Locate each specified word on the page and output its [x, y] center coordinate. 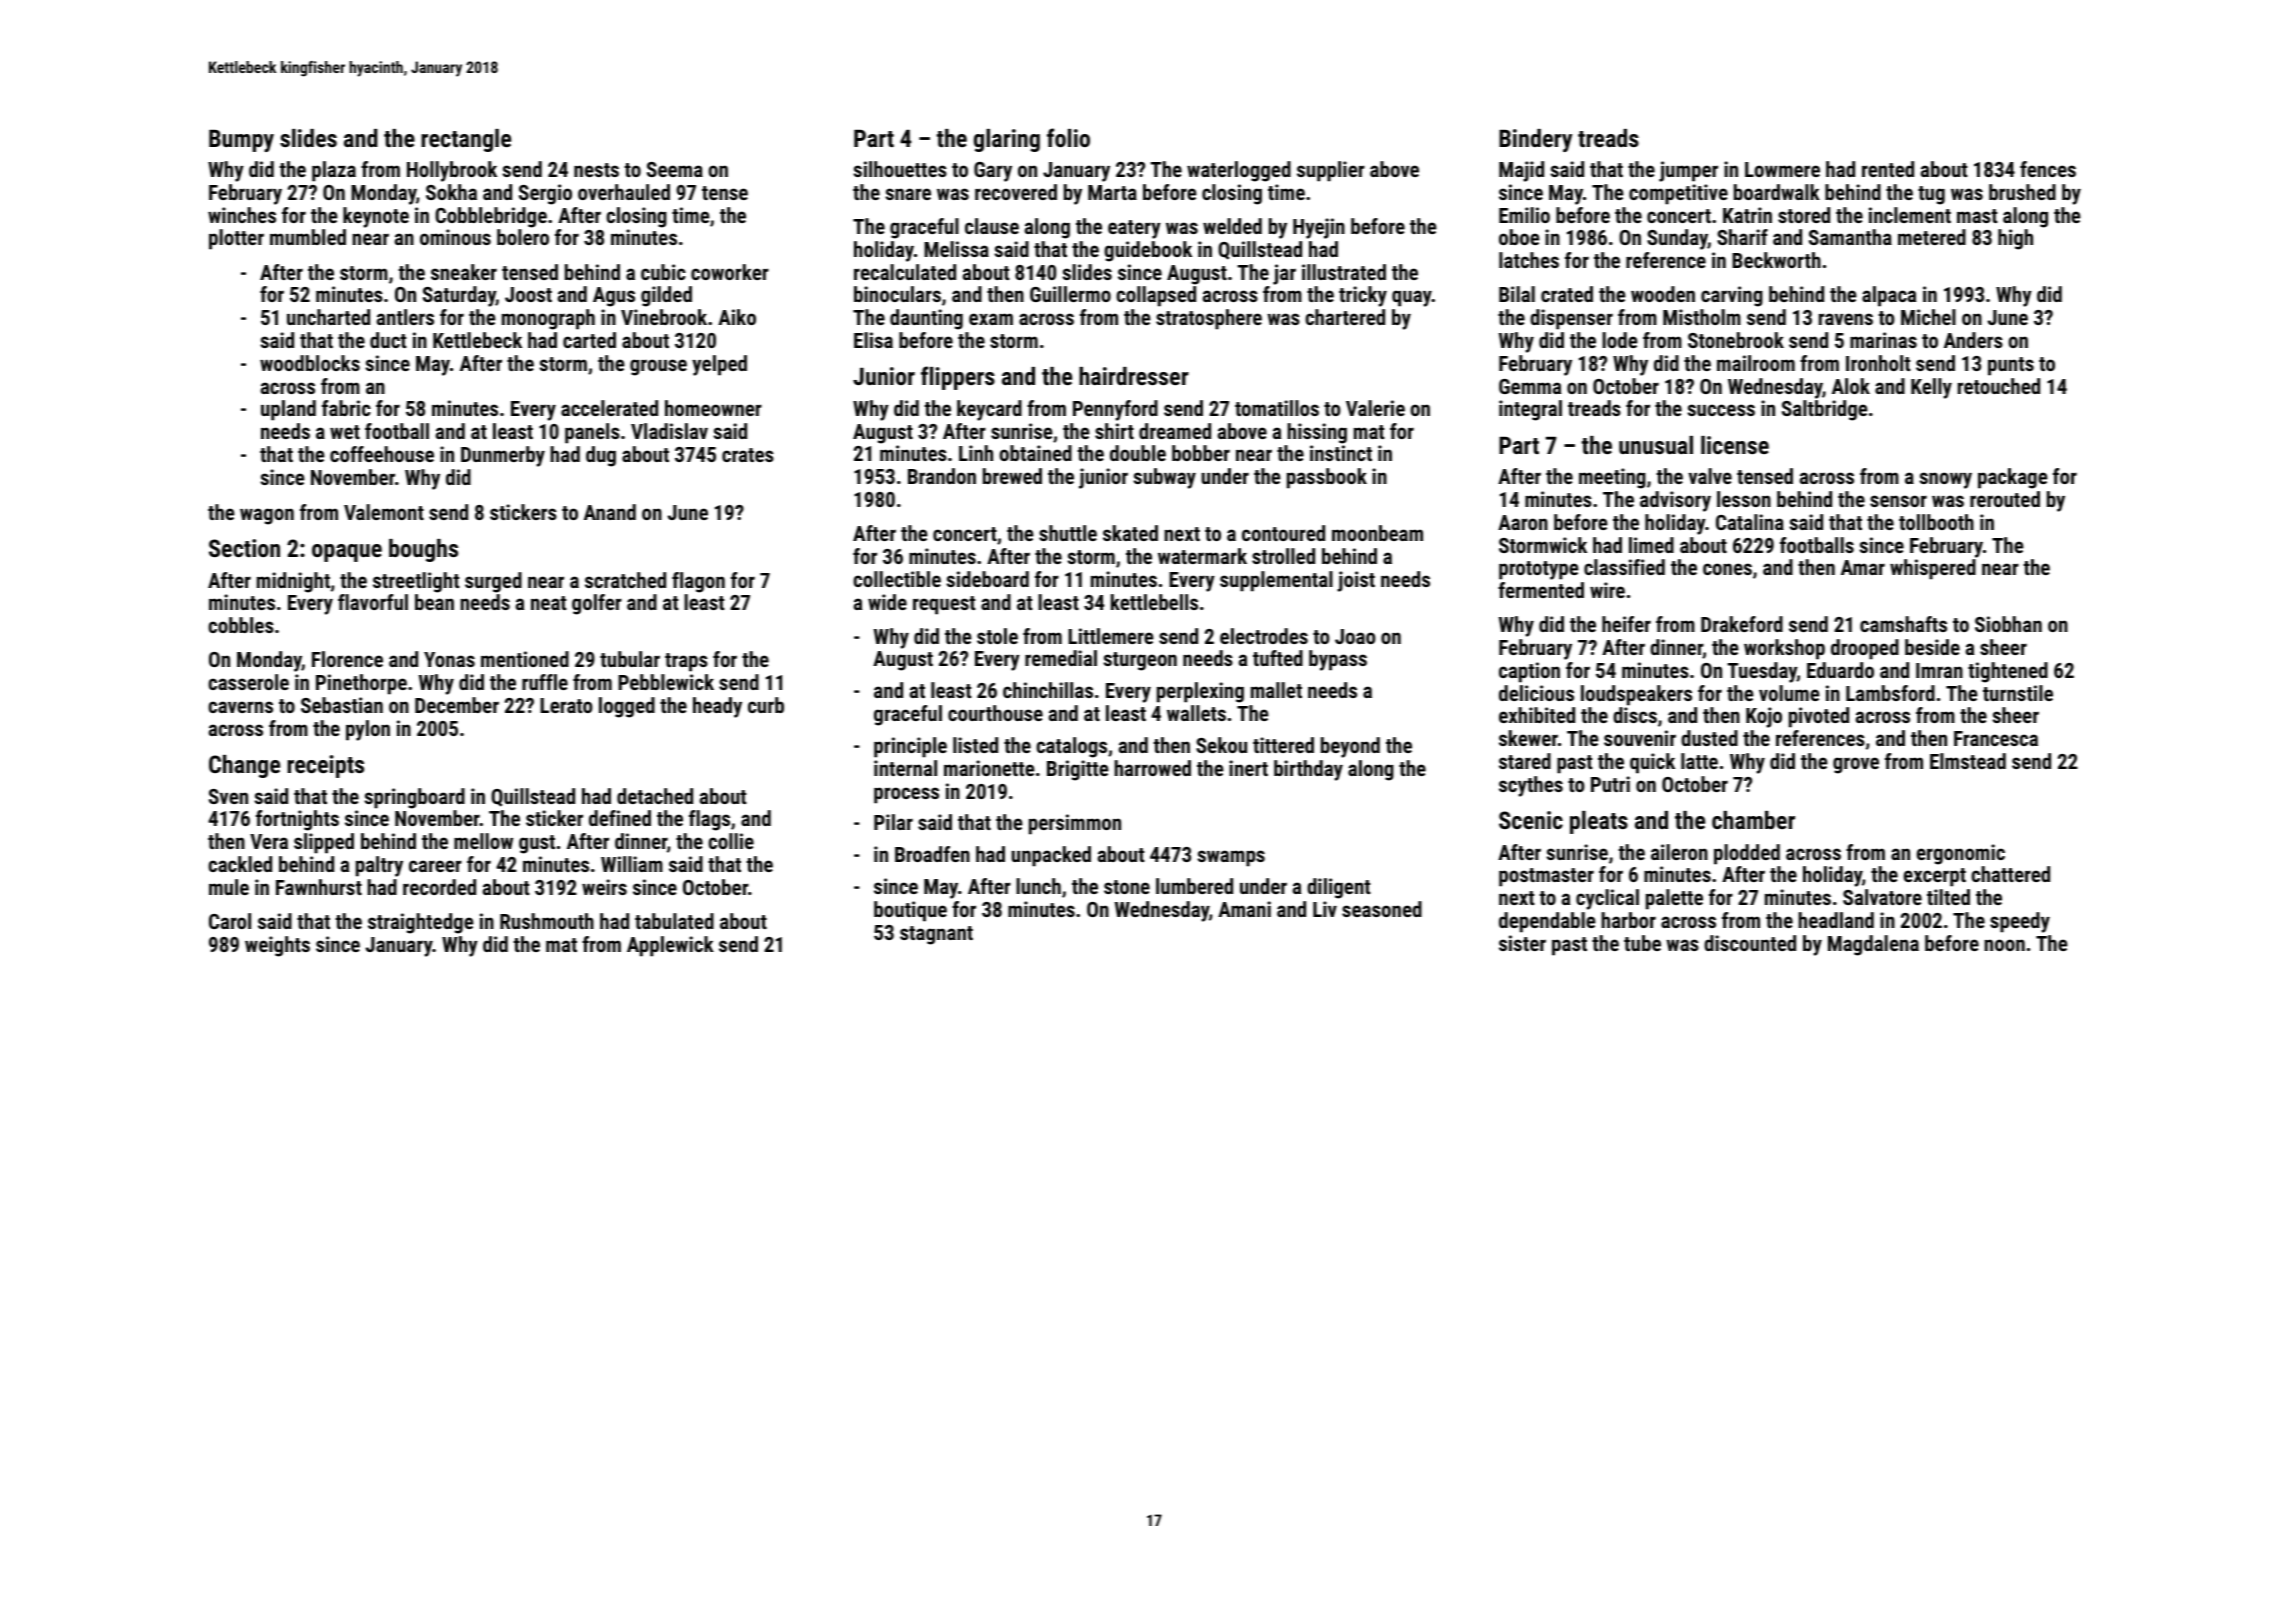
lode [1620, 340]
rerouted [2005, 499]
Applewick [670, 946]
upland [288, 410]
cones [1727, 569]
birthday [1308, 770]
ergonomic [1961, 854]
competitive [1678, 194]
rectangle [466, 140]
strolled [1283, 556]
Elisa [873, 340]
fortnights [297, 820]
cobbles [241, 625]
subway [1165, 478]
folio [1068, 137]
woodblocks [310, 363]
